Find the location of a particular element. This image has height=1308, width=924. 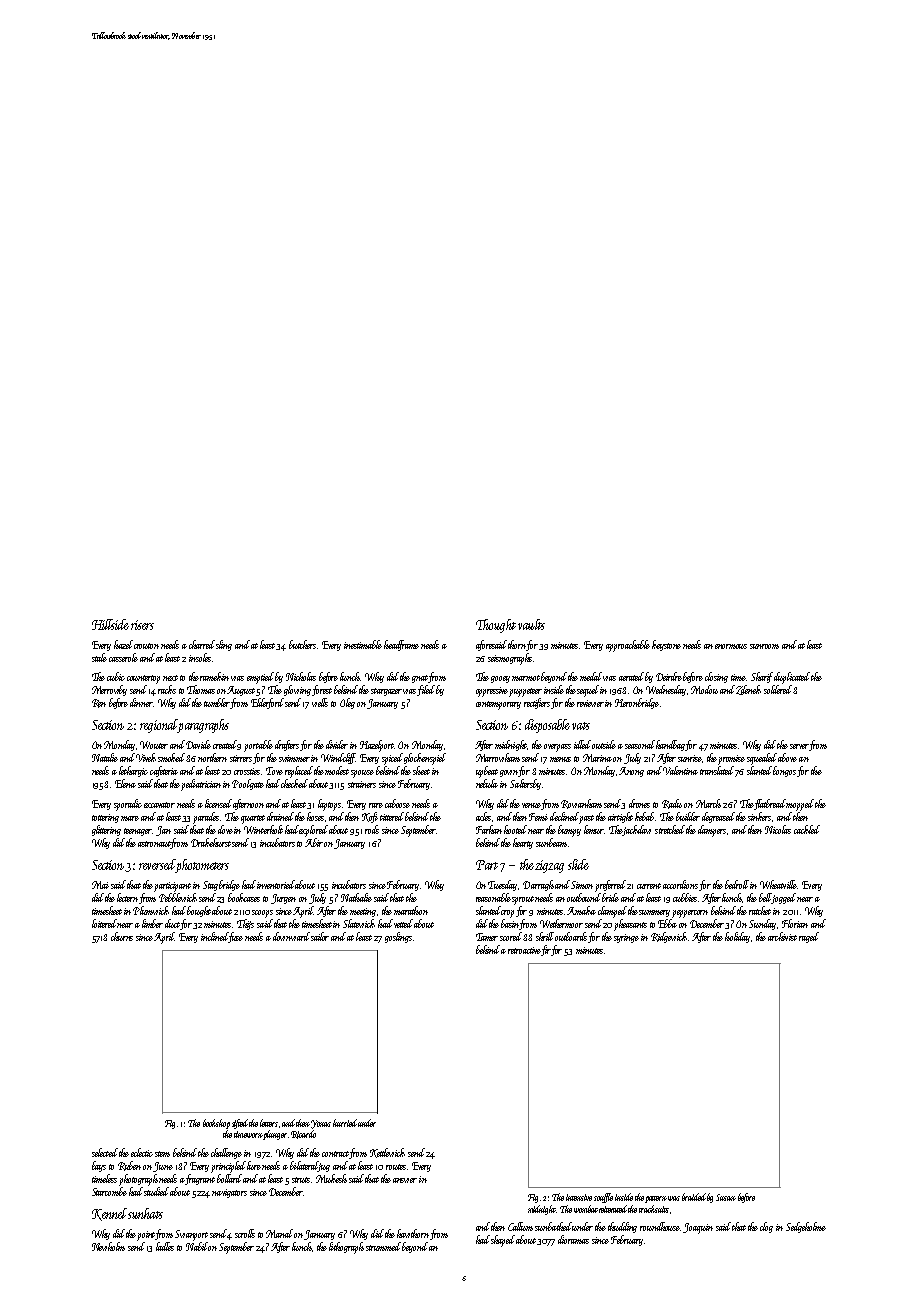

raged is located at coordinates (809, 937).
